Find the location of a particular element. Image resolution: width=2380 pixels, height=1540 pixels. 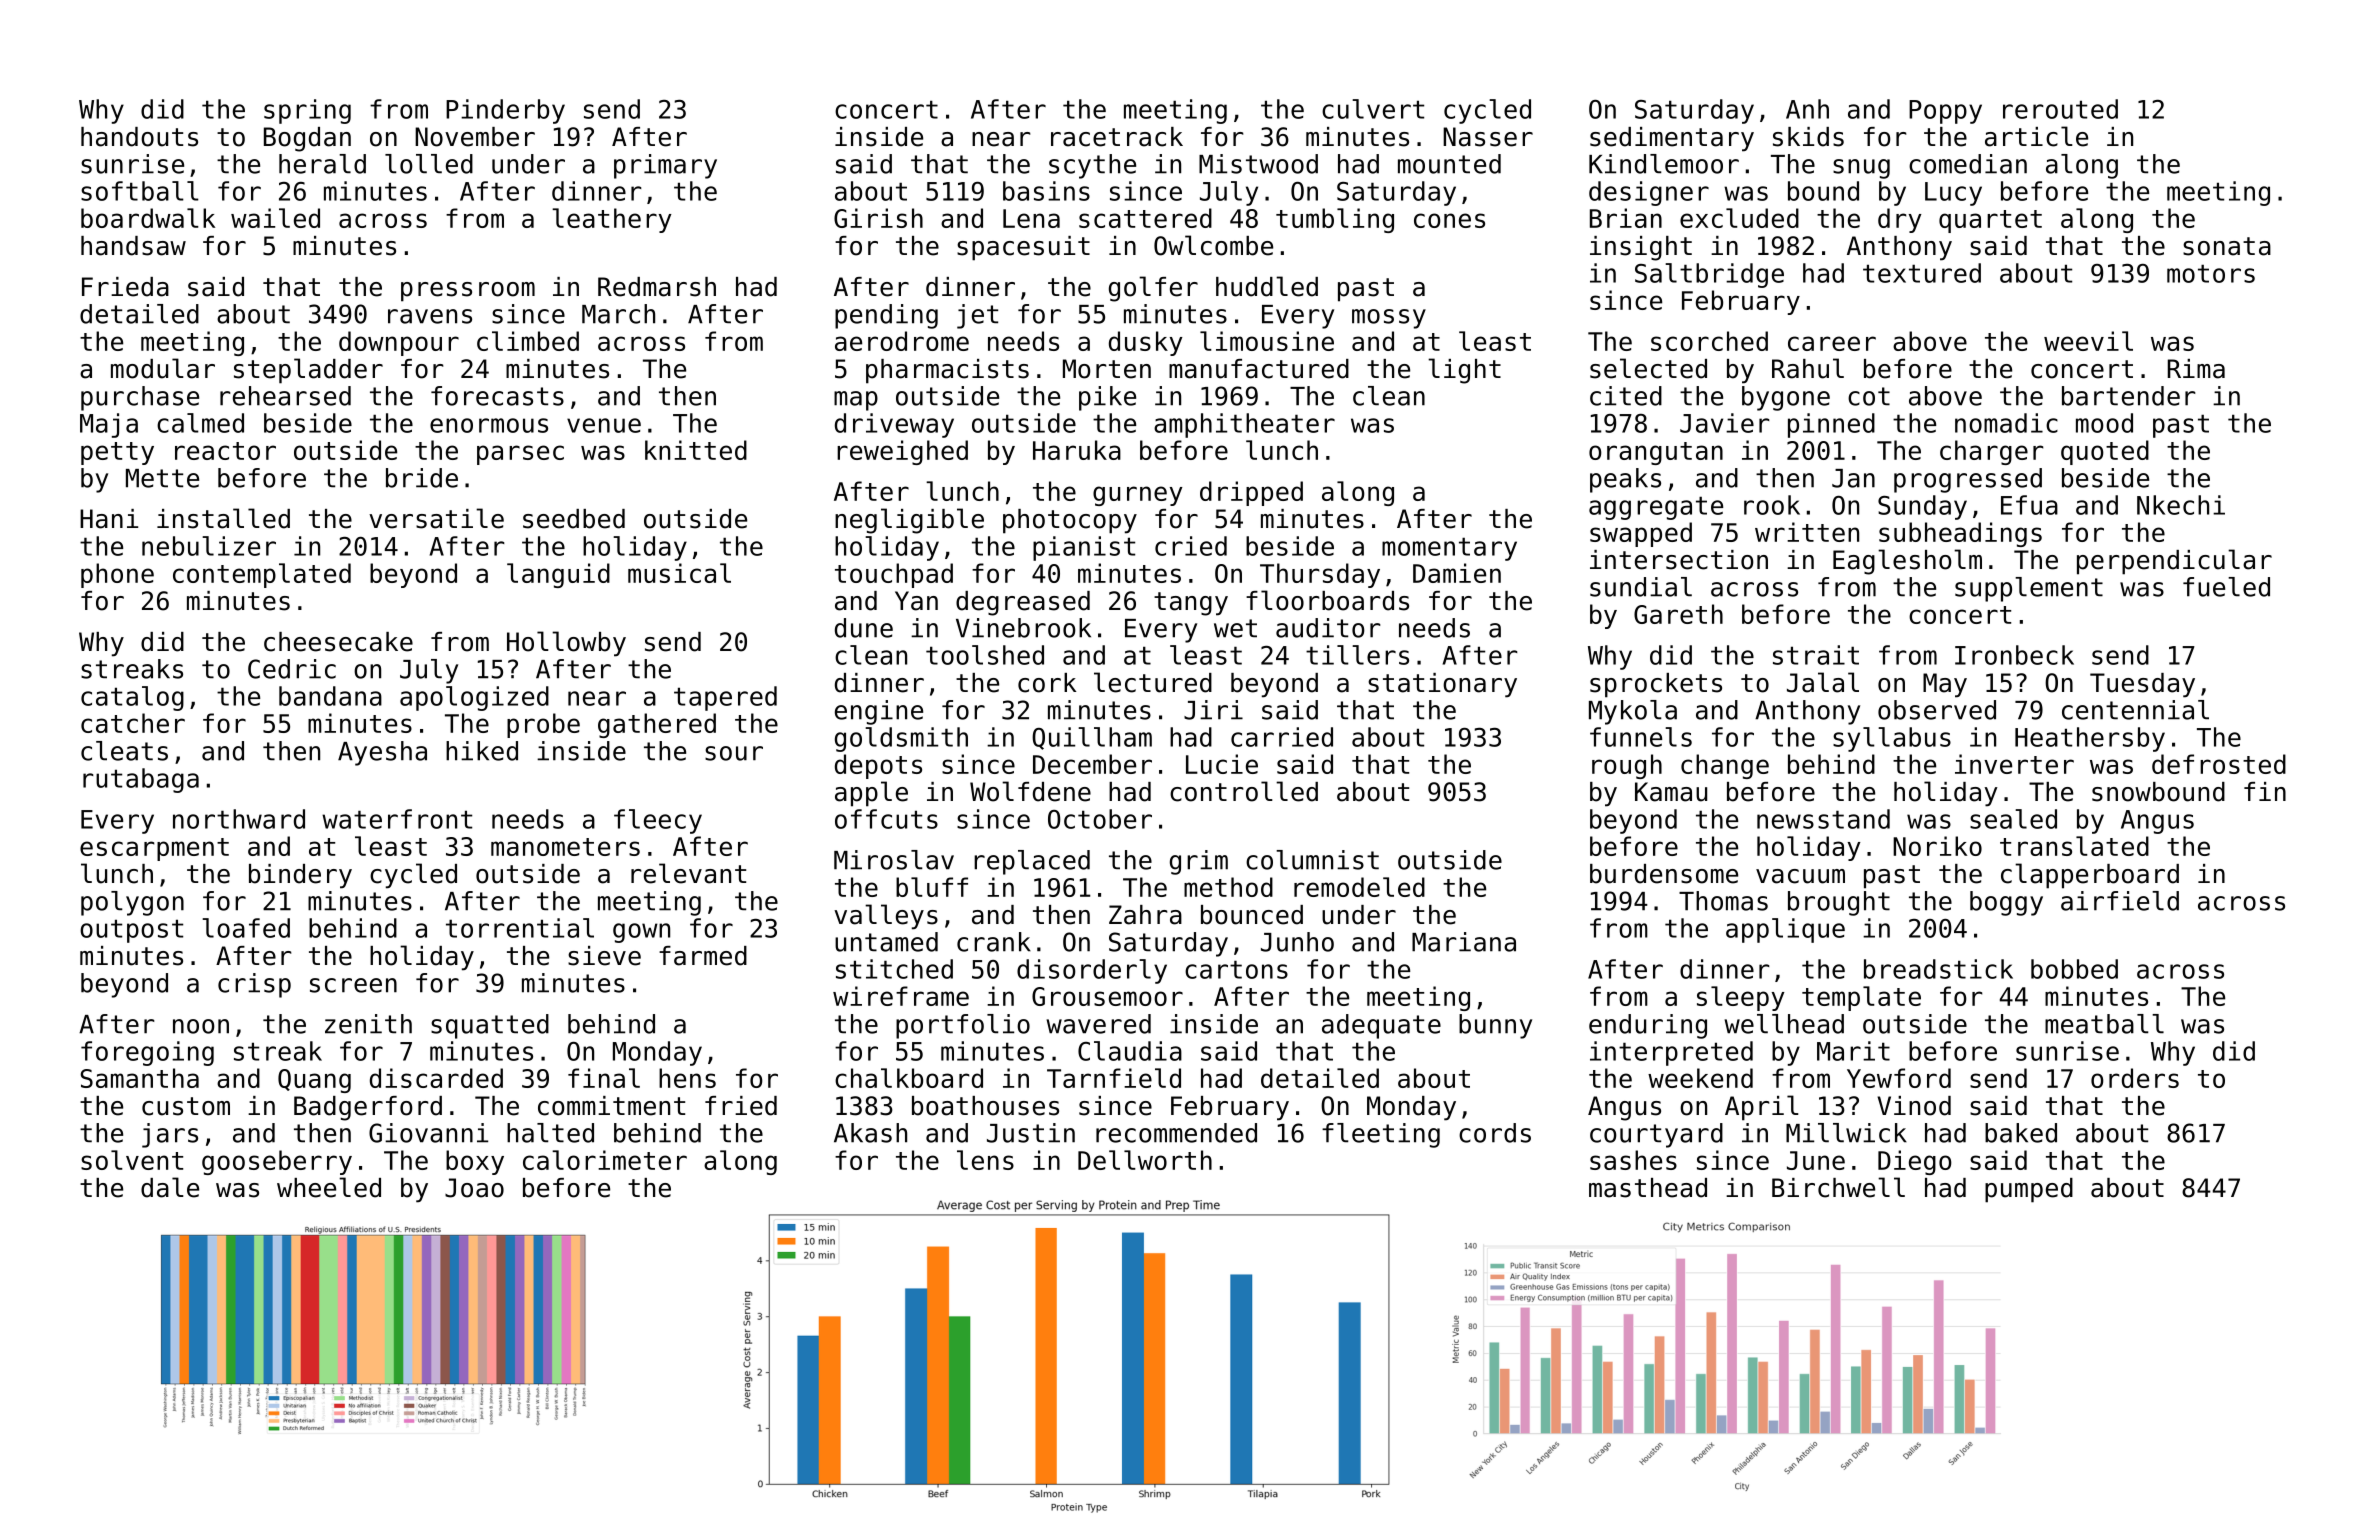

auditor is located at coordinates (1328, 628).
